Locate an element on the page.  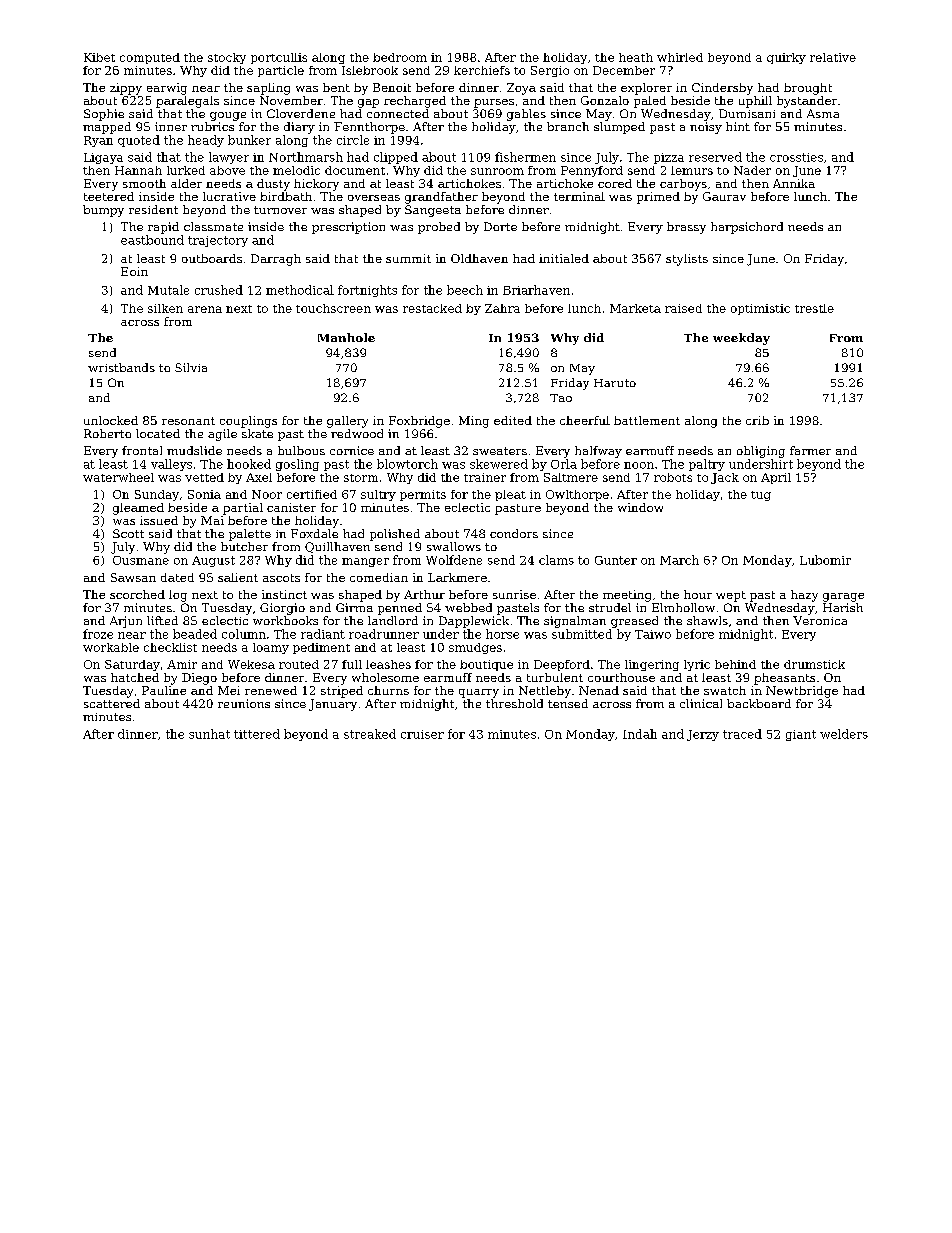
submitted is located at coordinates (582, 634).
